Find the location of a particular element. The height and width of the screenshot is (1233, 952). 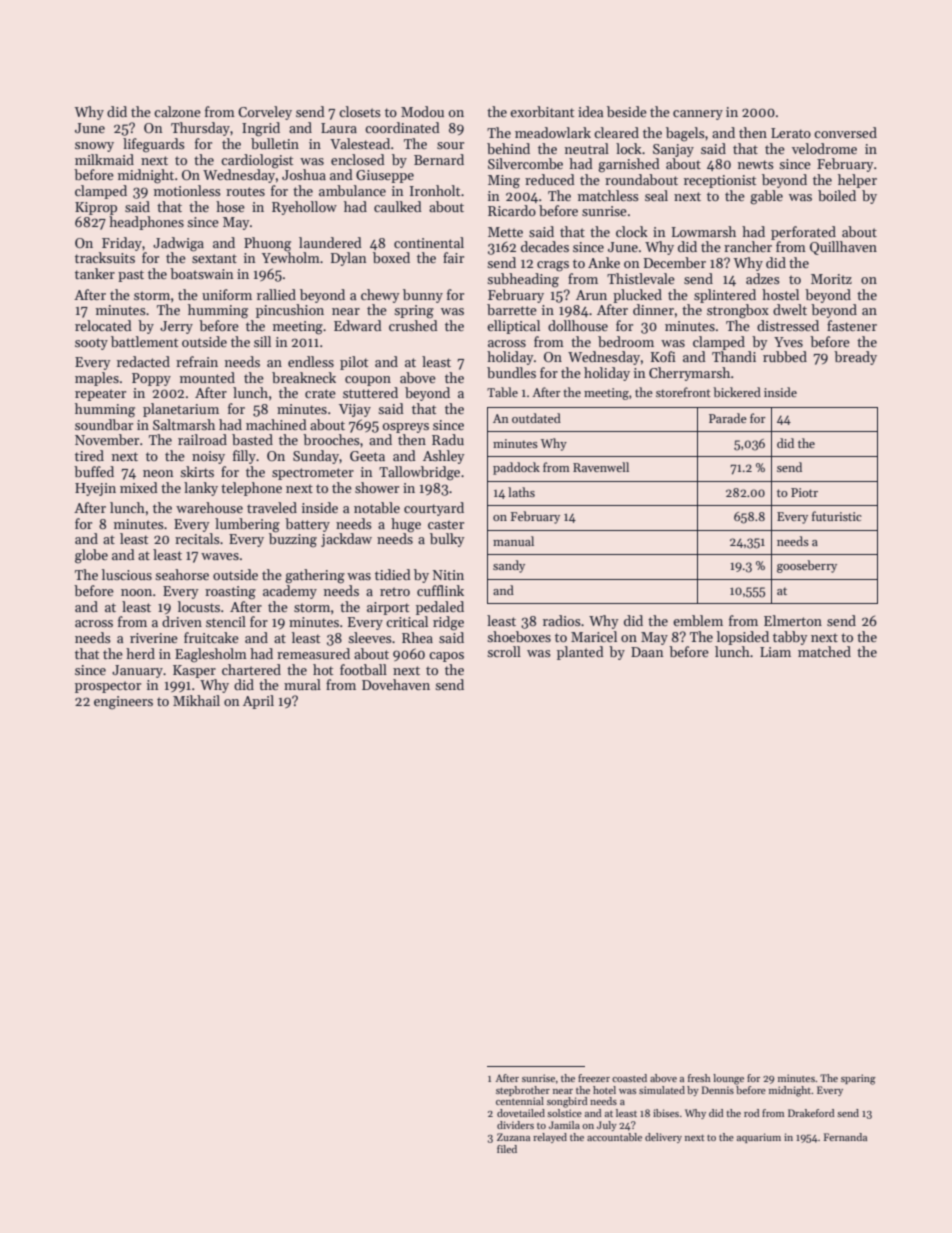

noon is located at coordinates (136, 592).
